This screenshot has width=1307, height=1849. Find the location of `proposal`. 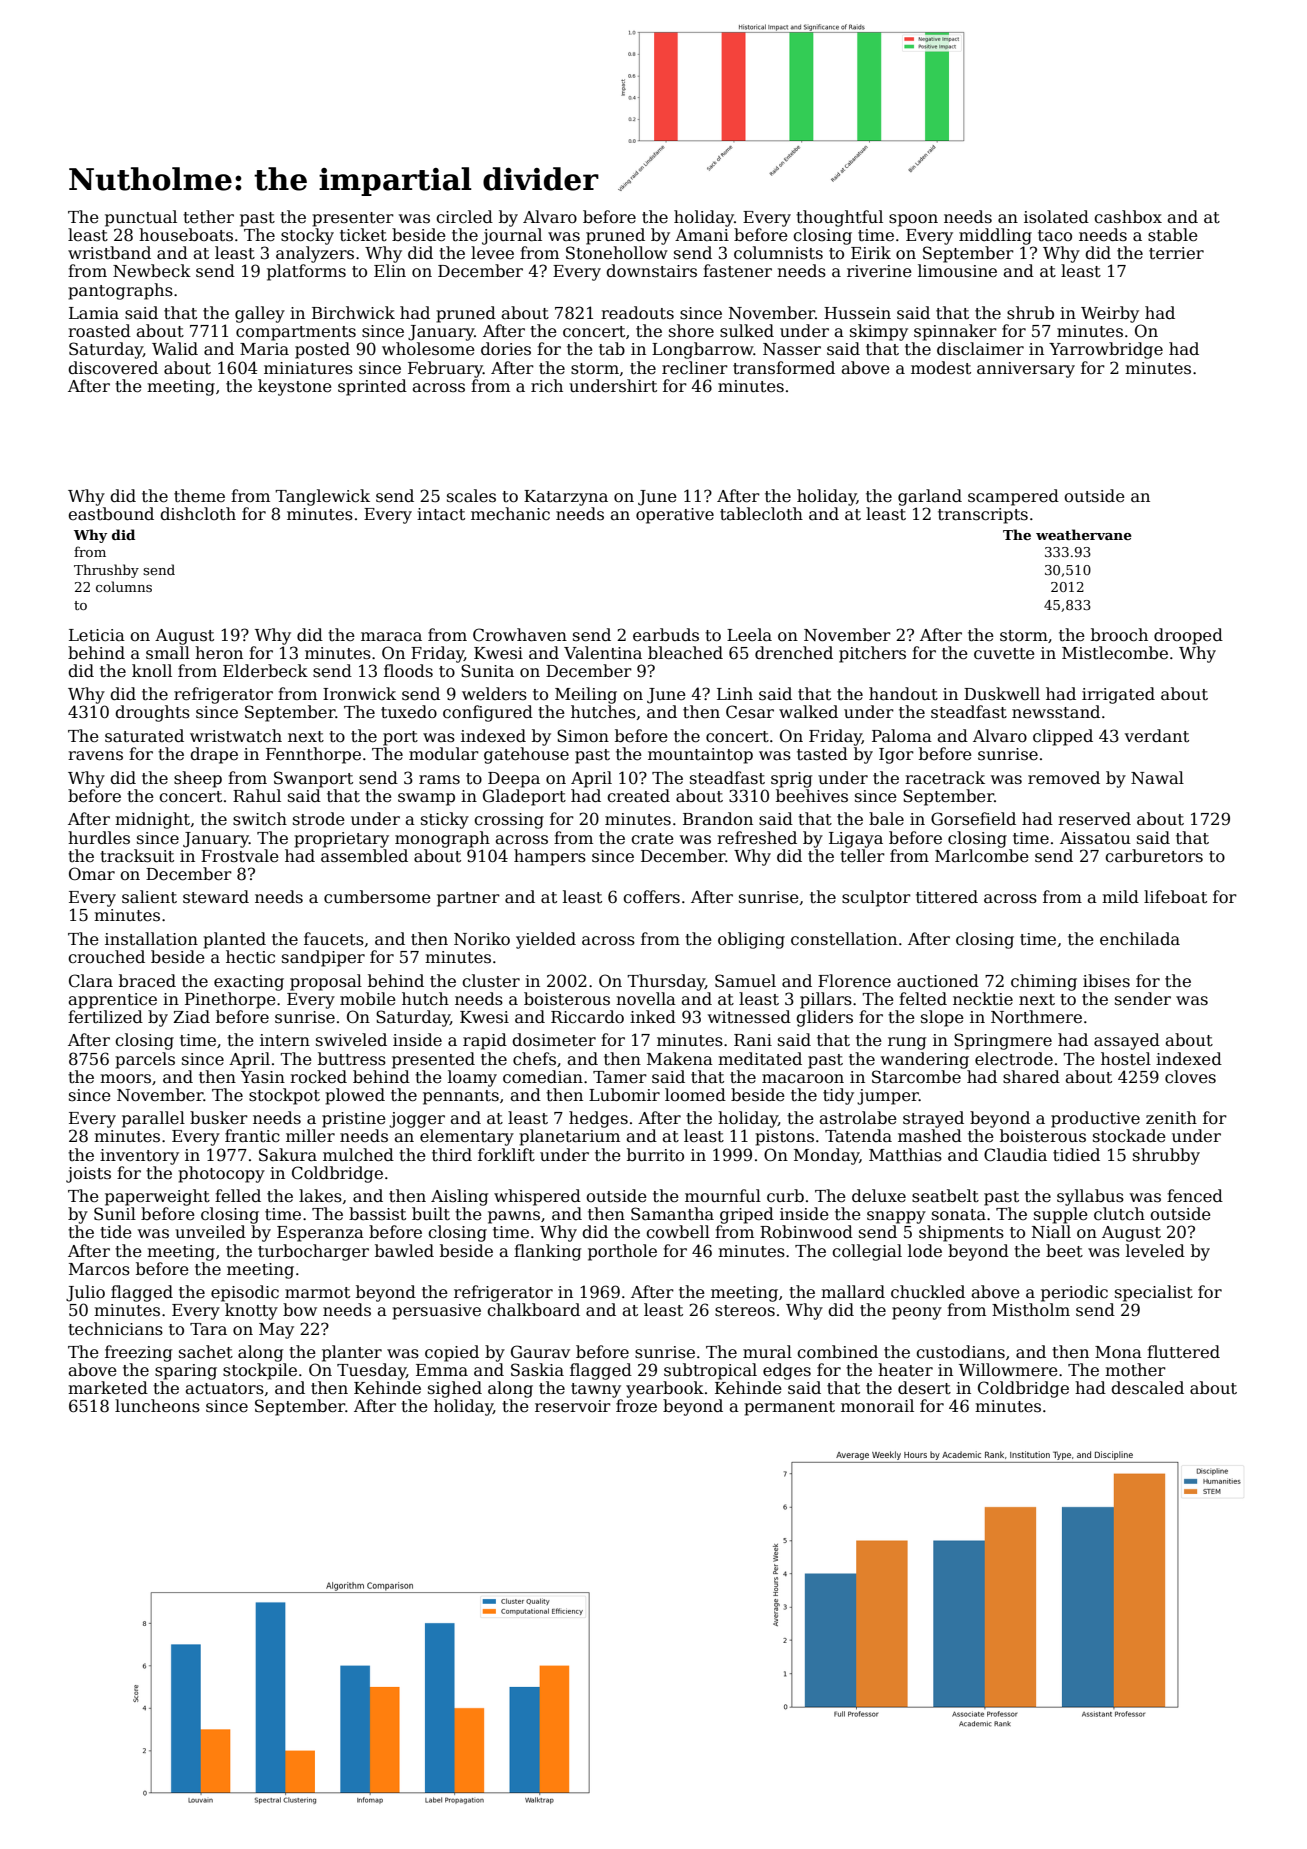

proposal is located at coordinates (326, 982).
